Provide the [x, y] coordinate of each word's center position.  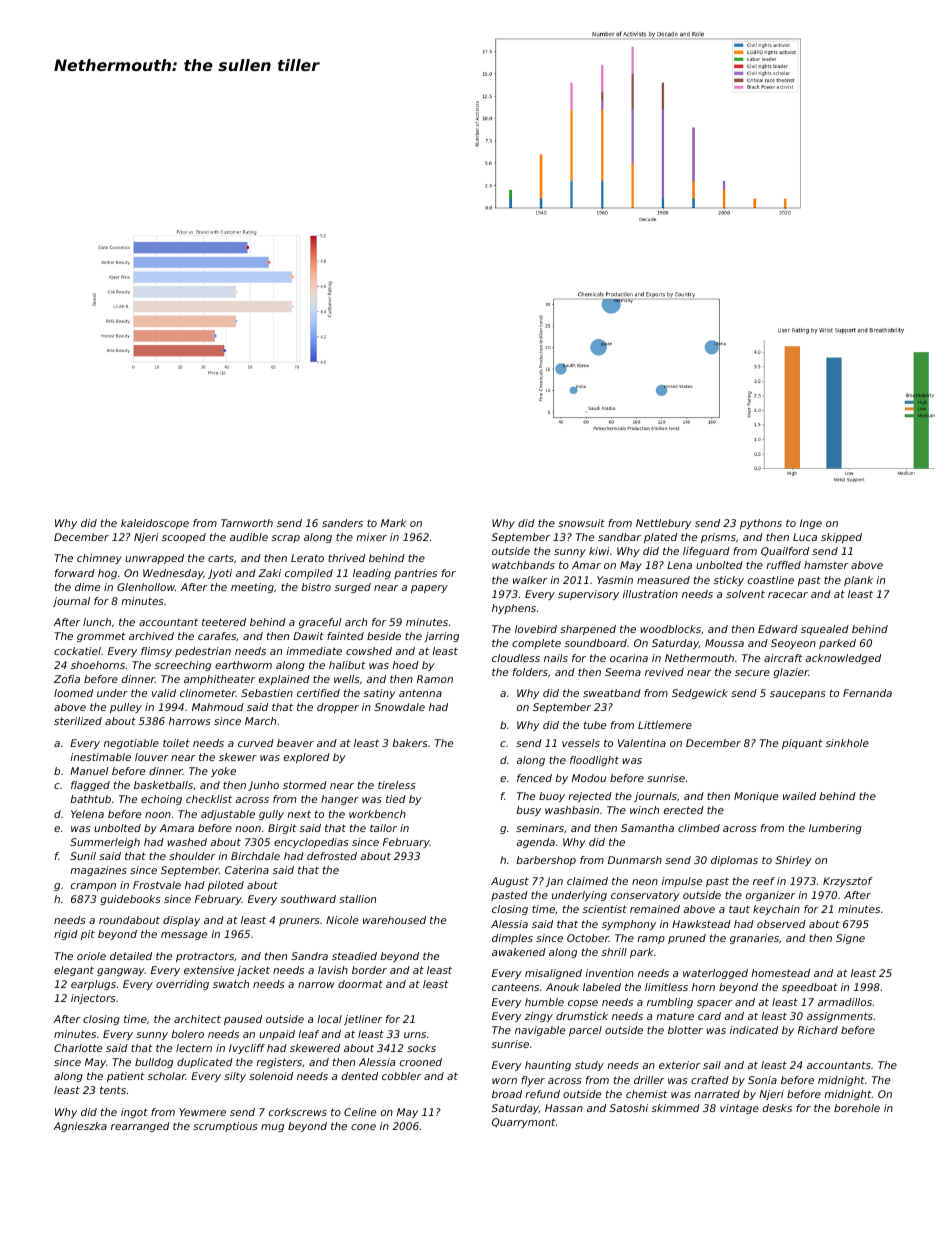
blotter [685, 1030]
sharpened [588, 630]
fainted [345, 636]
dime [87, 587]
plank [858, 581]
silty [235, 1077]
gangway [121, 972]
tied [396, 799]
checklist [209, 799]
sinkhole [847, 743]
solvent [745, 594]
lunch [97, 622]
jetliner [363, 1020]
